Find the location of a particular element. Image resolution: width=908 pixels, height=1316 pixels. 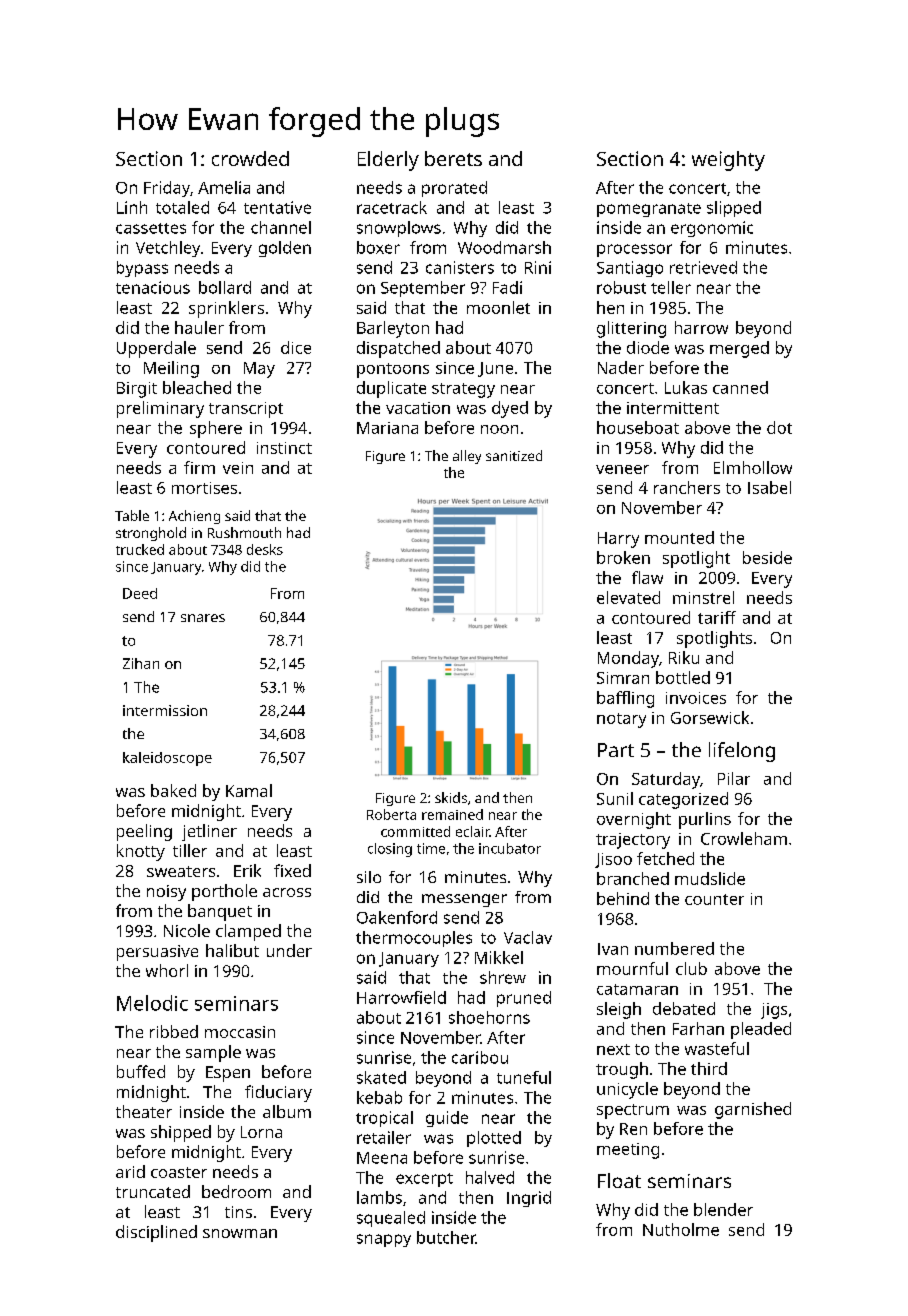

Table is located at coordinates (132, 515).
